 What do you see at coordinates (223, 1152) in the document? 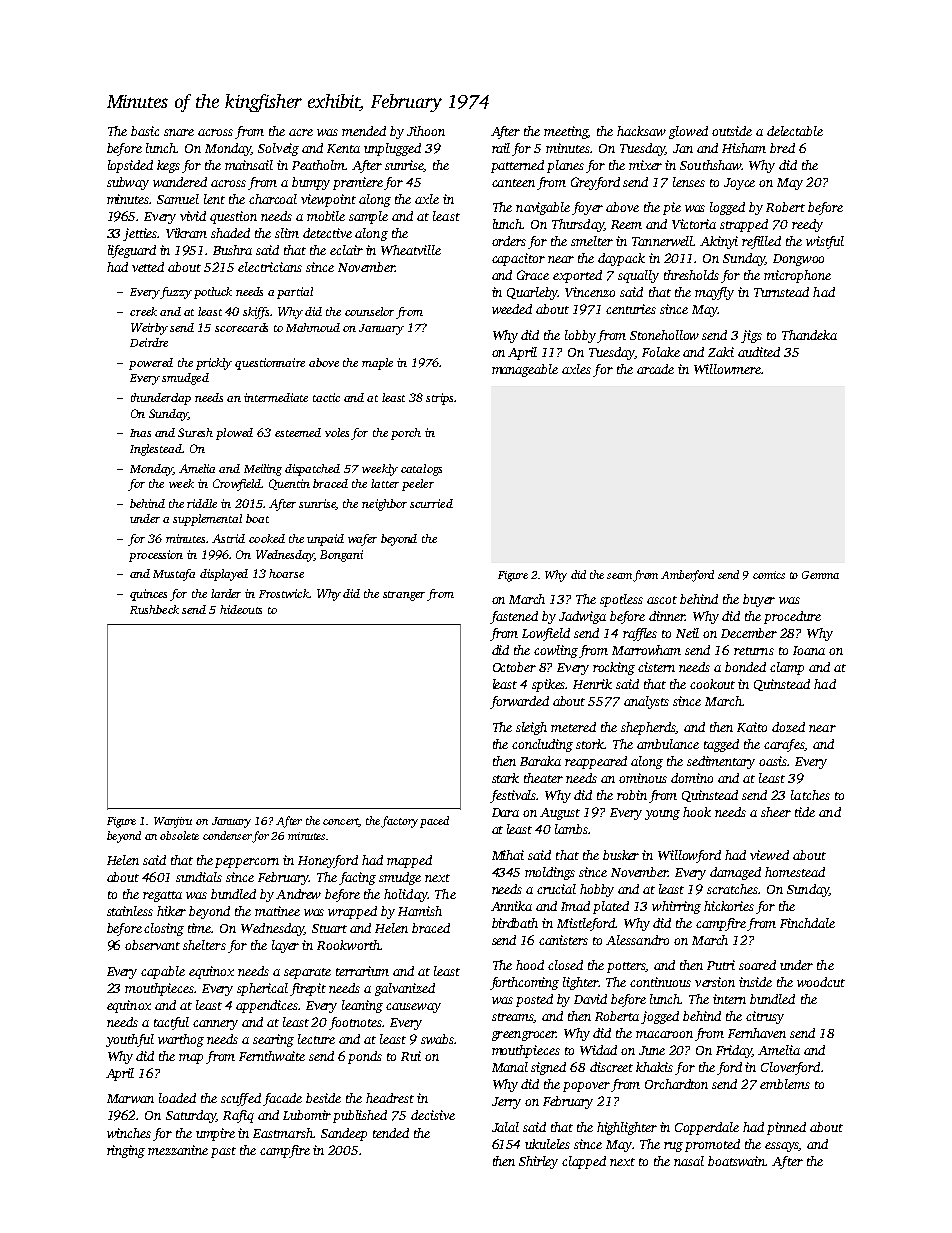
I see `past` at bounding box center [223, 1152].
